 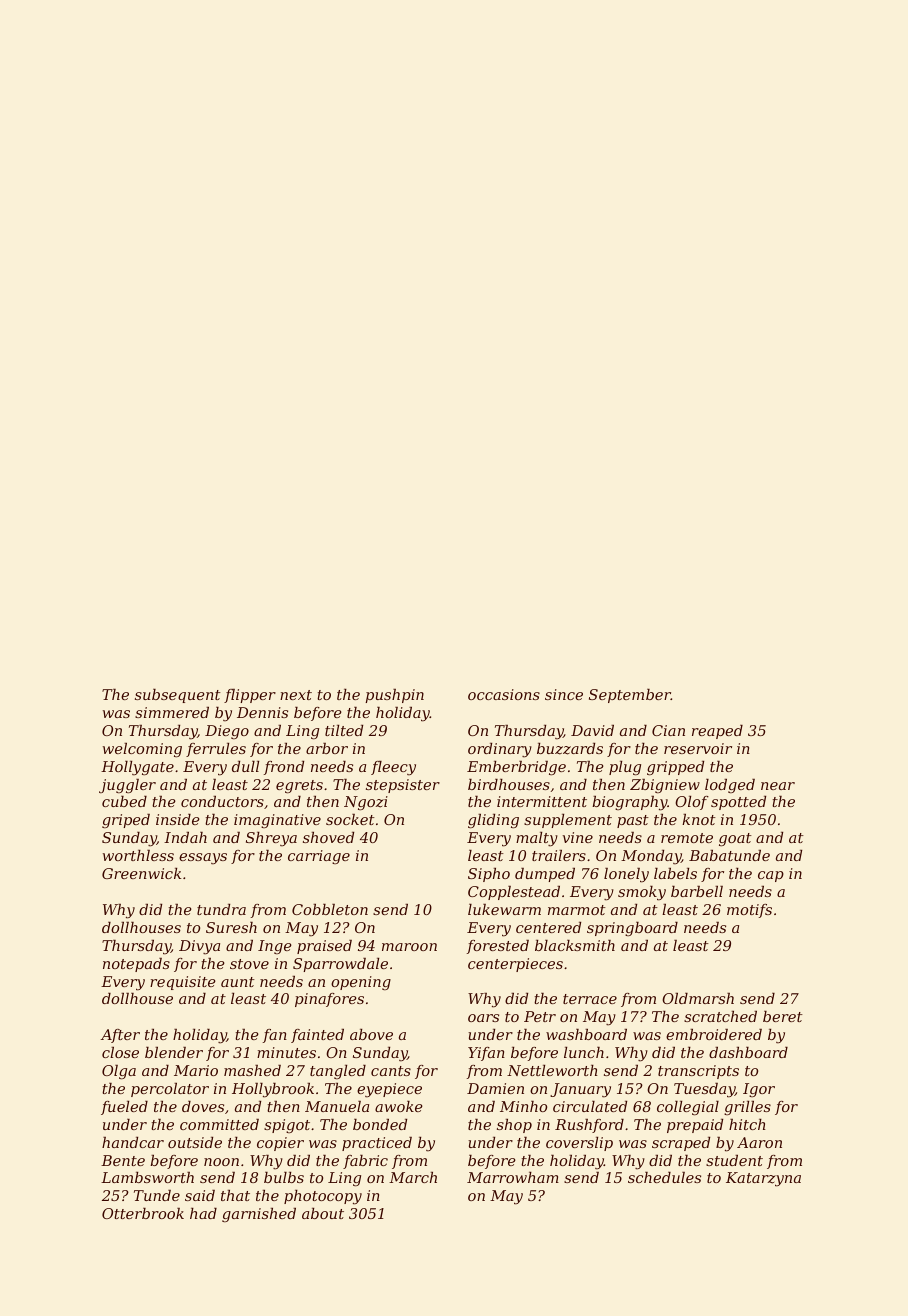 What do you see at coordinates (730, 786) in the document?
I see `lodged` at bounding box center [730, 786].
